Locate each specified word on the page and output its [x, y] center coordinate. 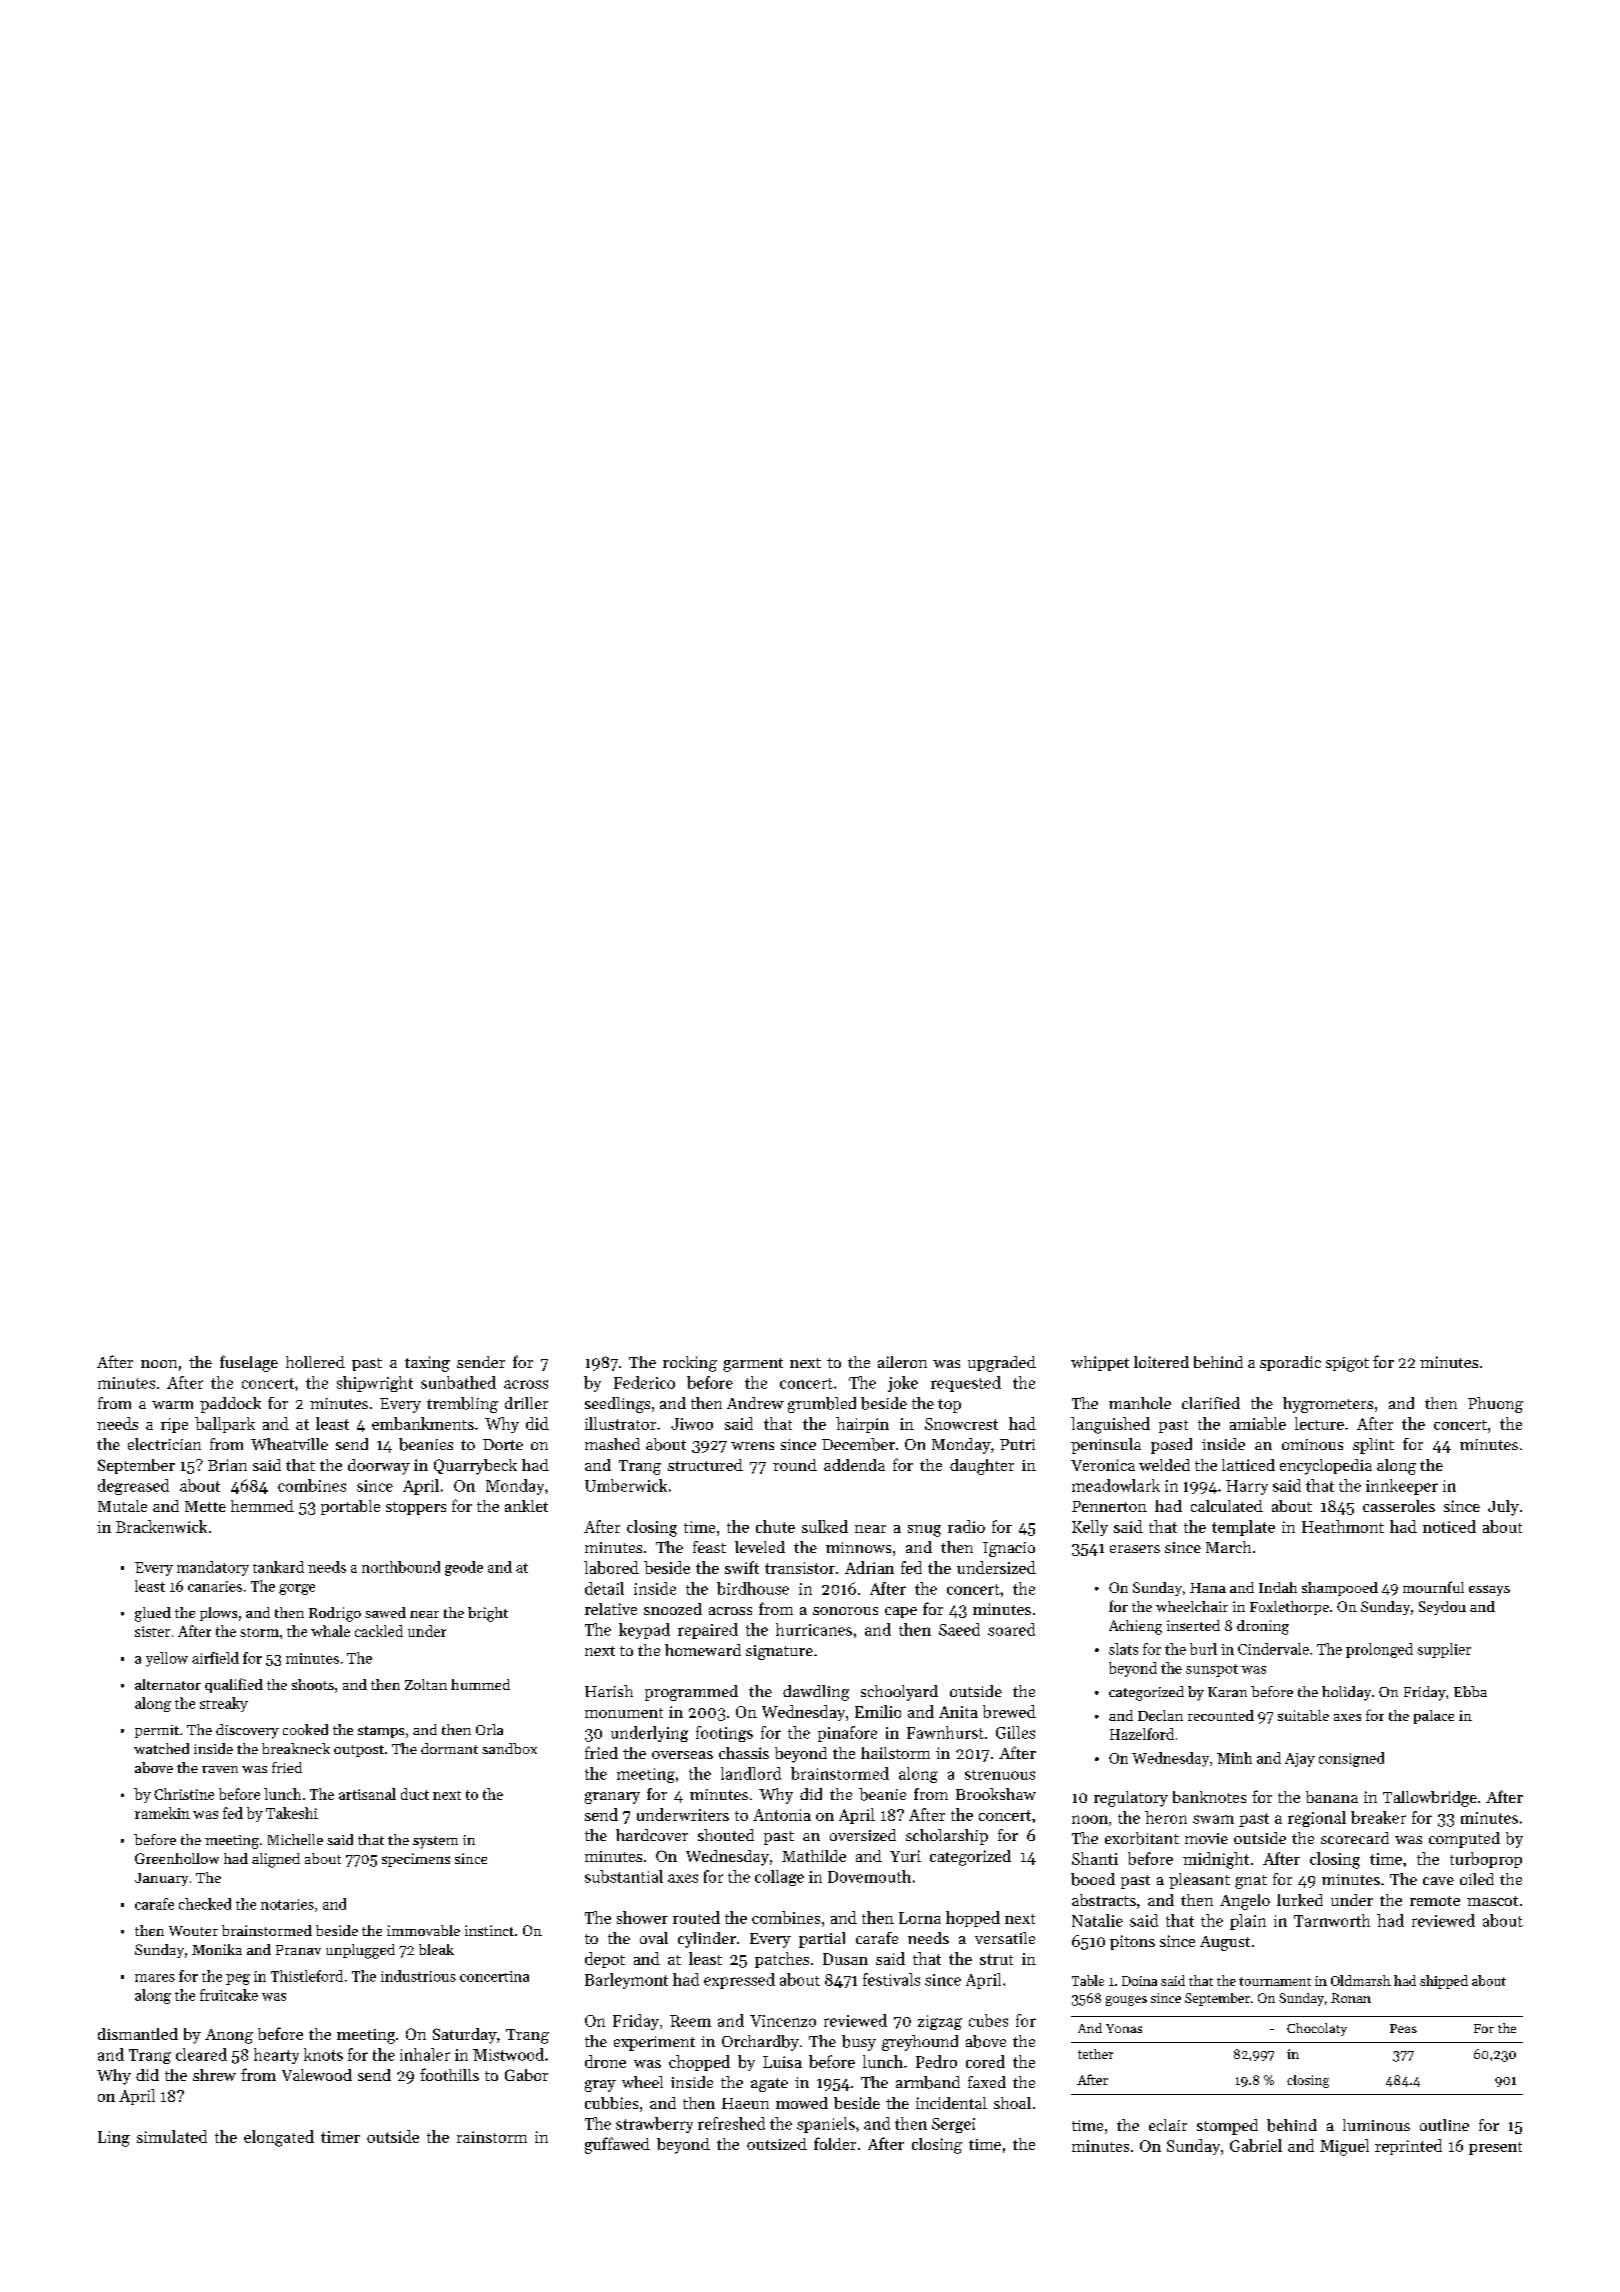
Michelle [295, 1839]
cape [901, 1612]
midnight [1216, 1860]
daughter [982, 1467]
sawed [385, 1612]
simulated [172, 2136]
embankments [423, 1423]
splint [1373, 1446]
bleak [436, 1949]
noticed [1449, 1526]
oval [654, 1938]
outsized [777, 2144]
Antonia [782, 1815]
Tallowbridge [1430, 1799]
